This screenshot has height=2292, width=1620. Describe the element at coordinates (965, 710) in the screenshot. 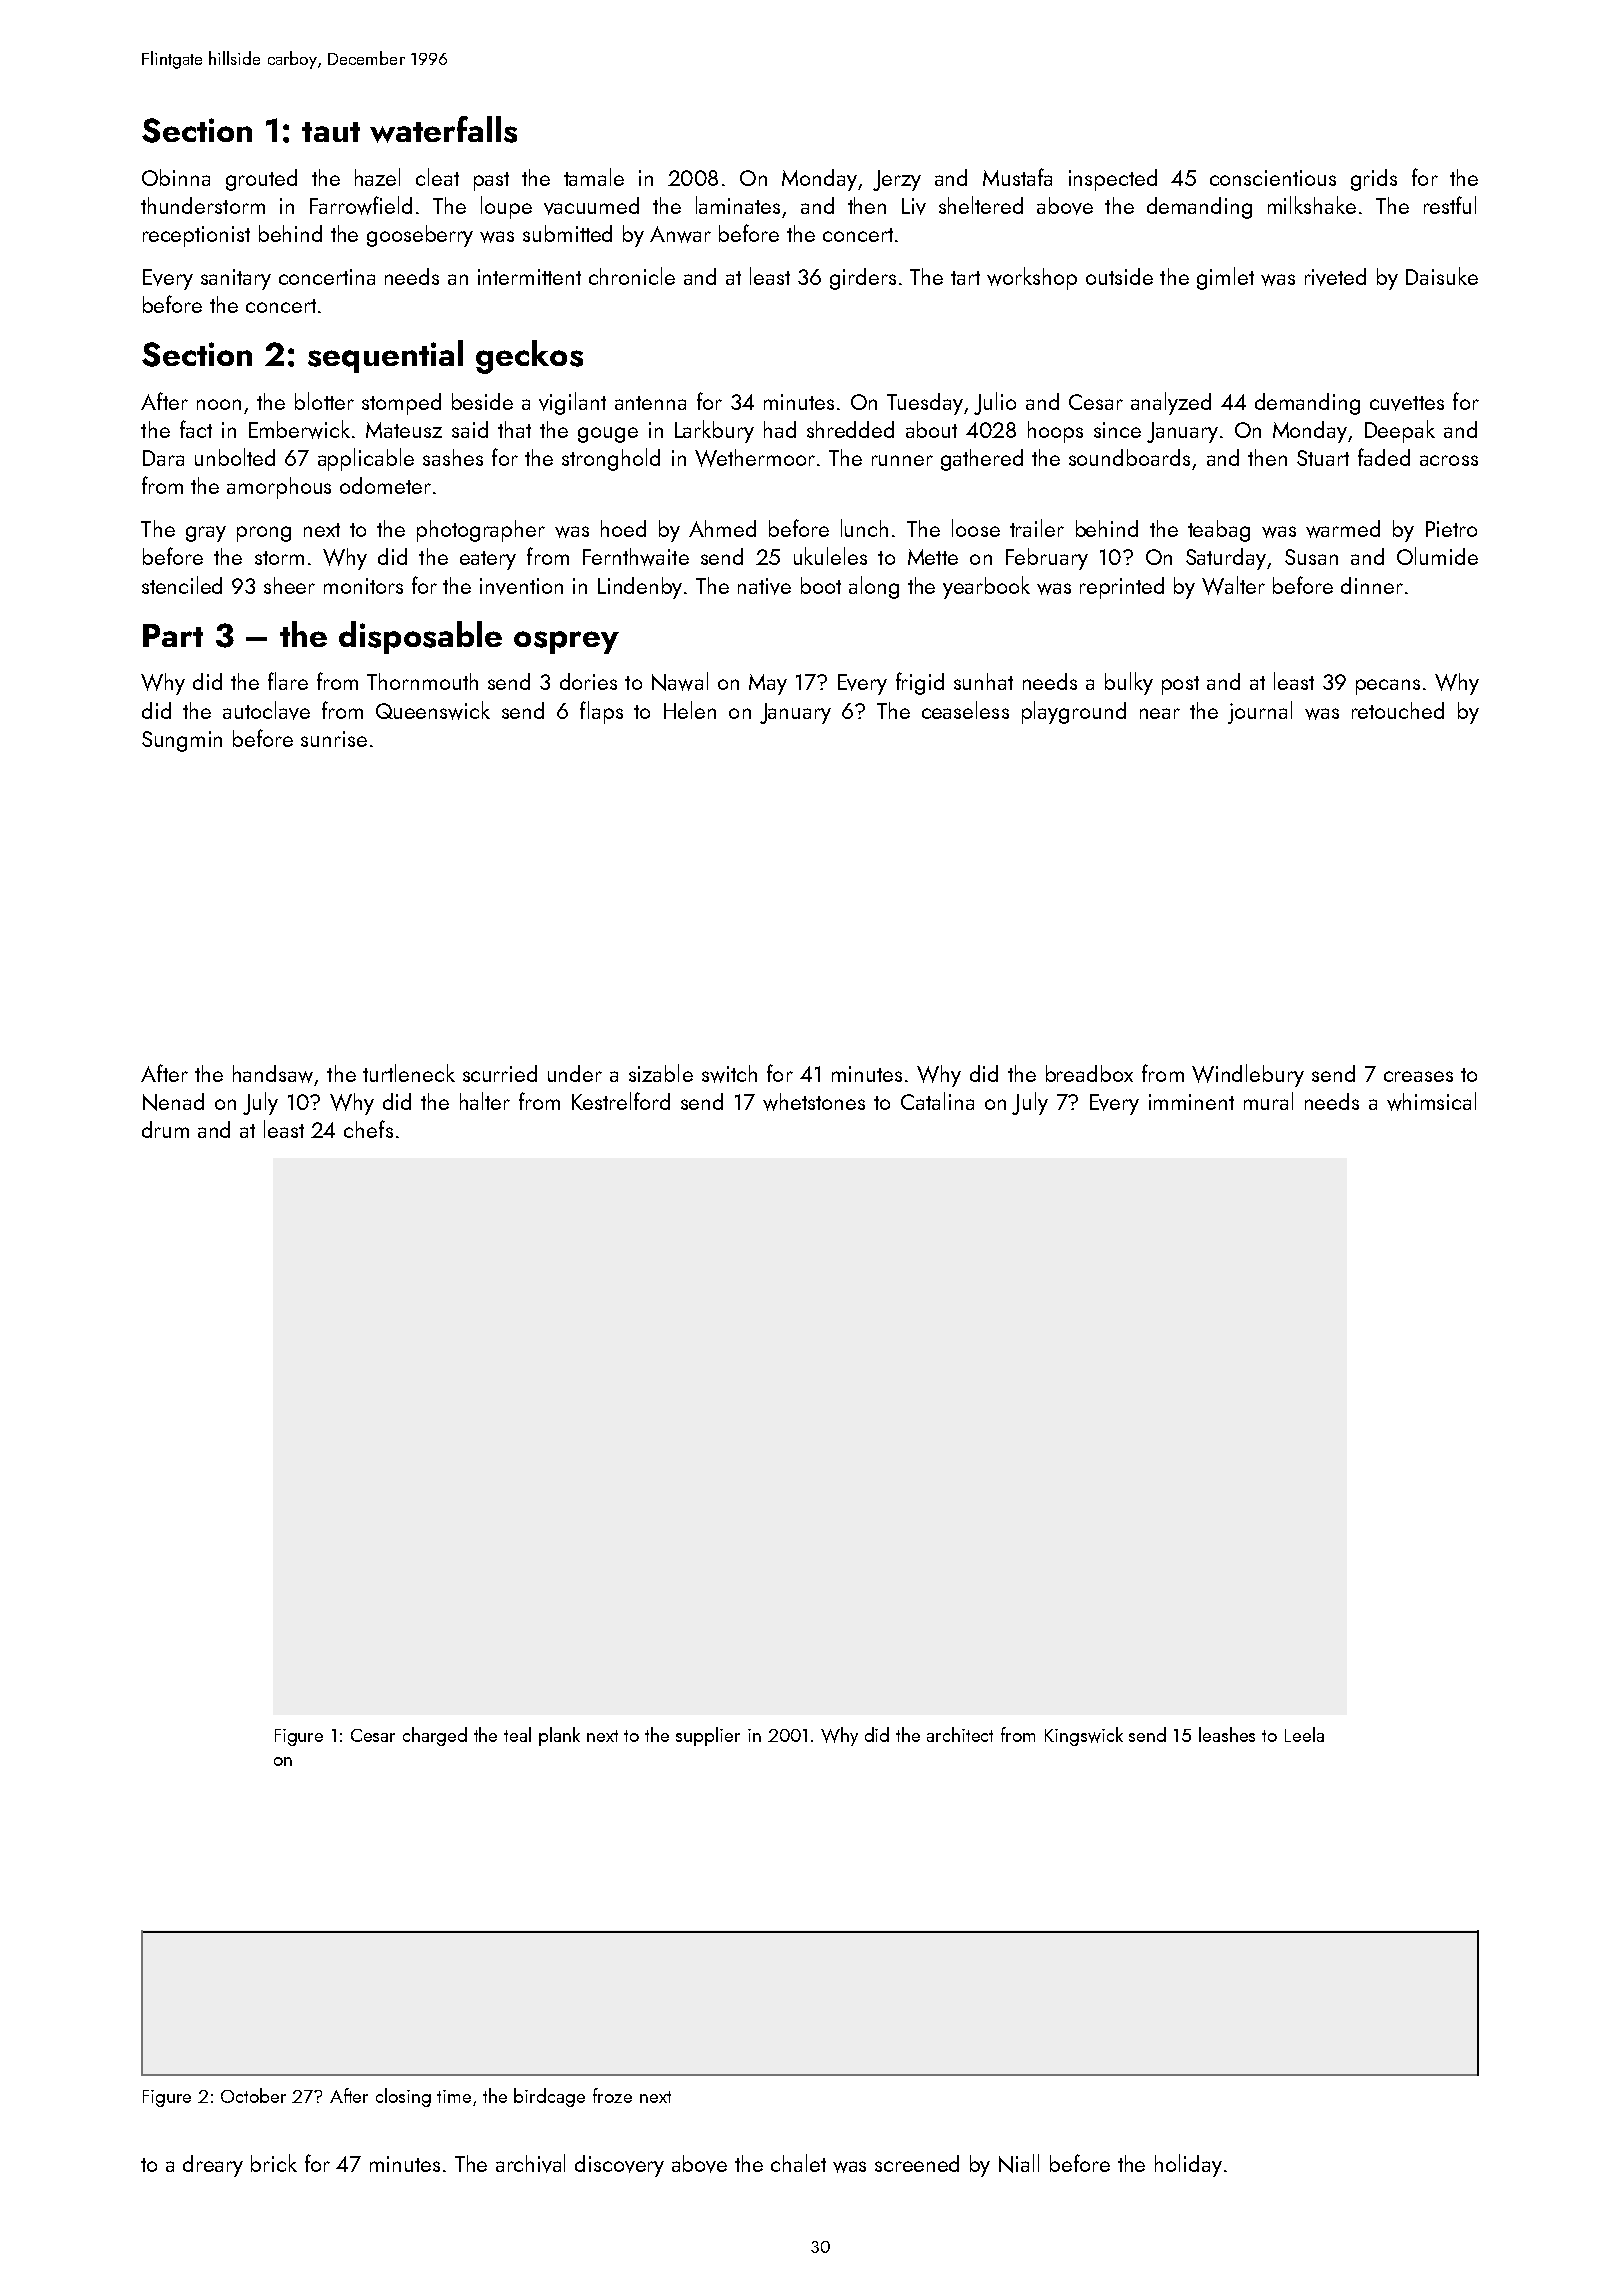

I see `ceaseless` at that location.
